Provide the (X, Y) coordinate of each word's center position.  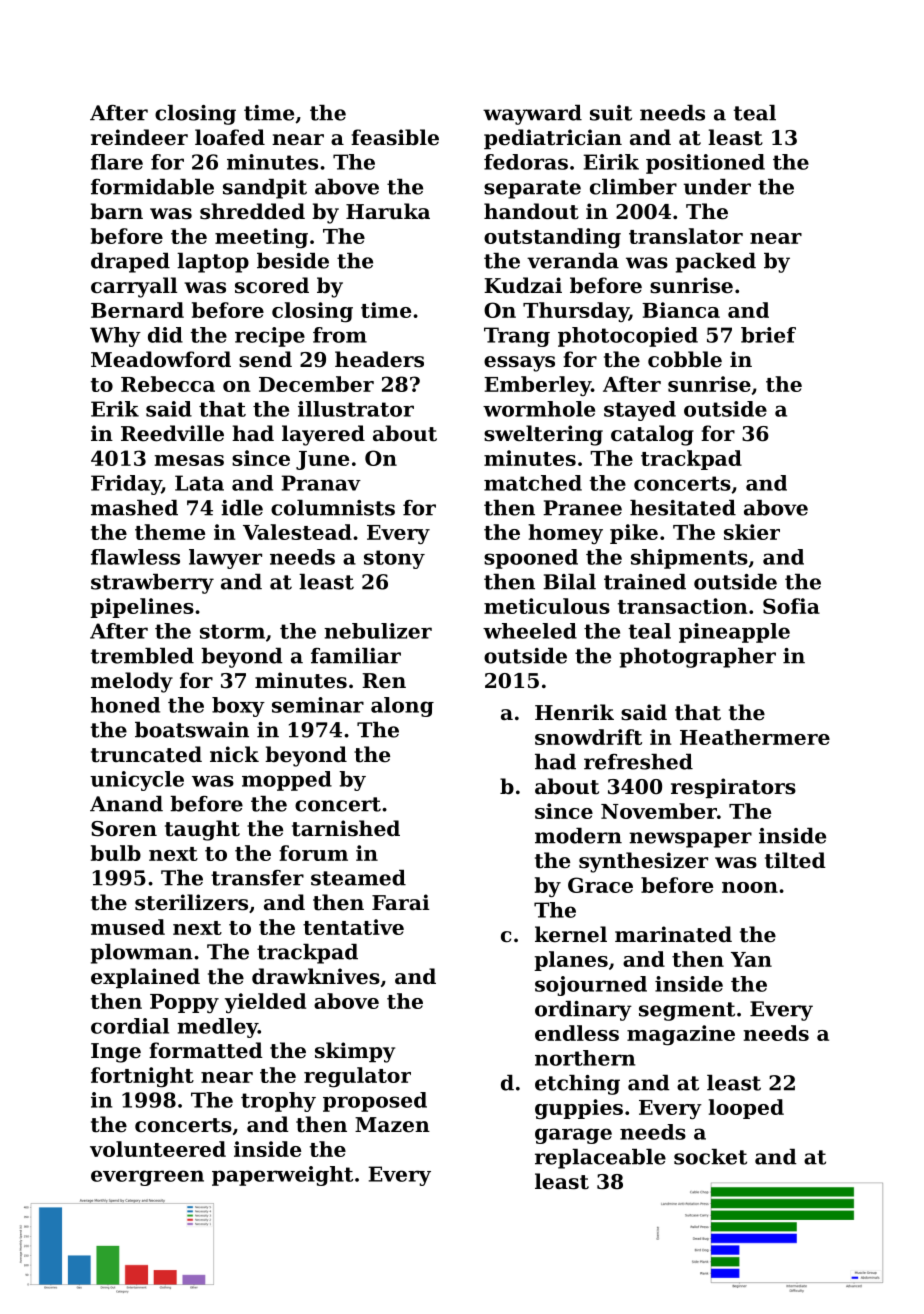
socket (710, 1157)
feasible (395, 137)
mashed (134, 508)
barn (116, 211)
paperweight (282, 1176)
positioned (705, 164)
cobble (685, 359)
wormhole (539, 409)
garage (573, 1136)
